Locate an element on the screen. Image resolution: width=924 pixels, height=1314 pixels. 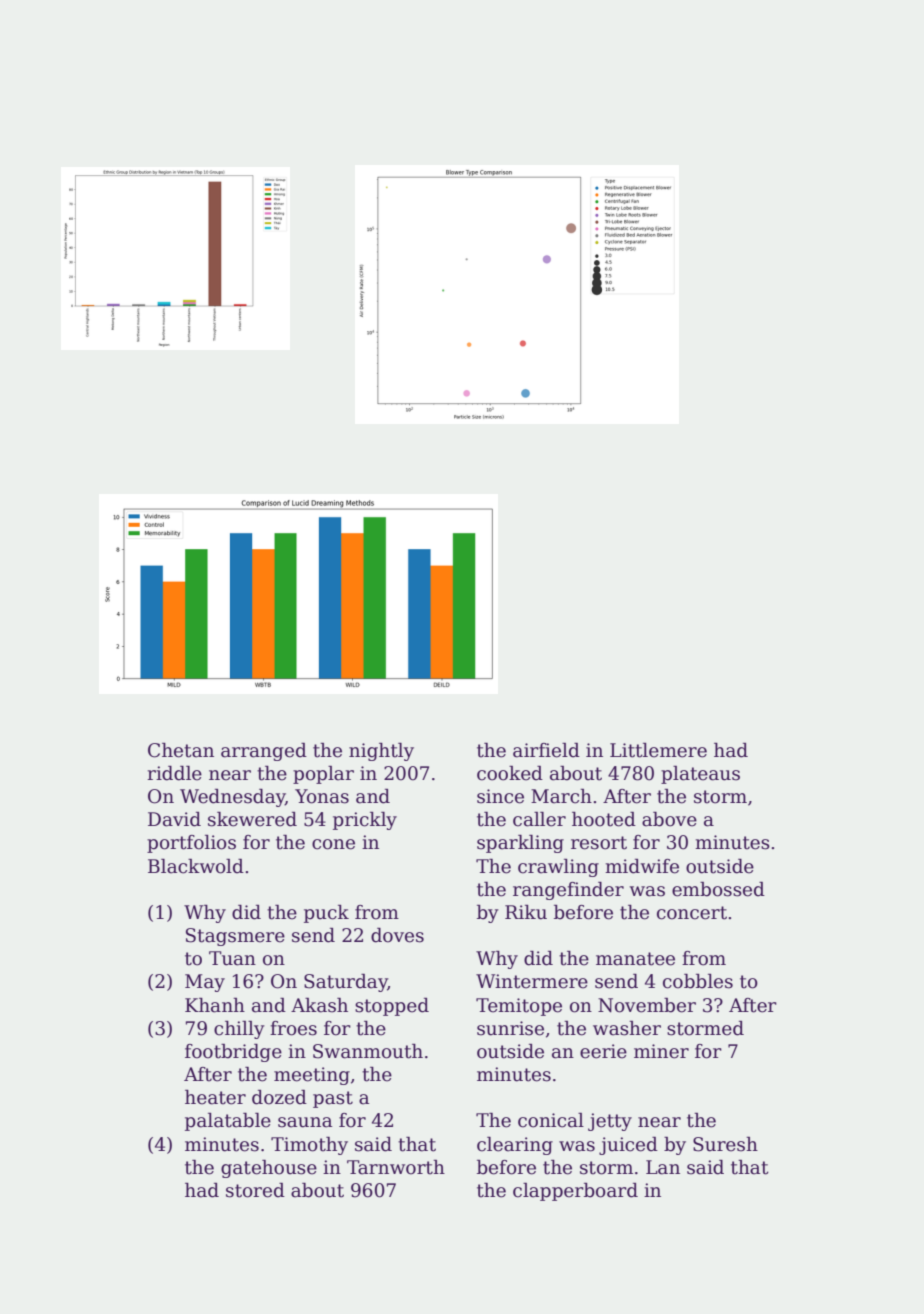
heater is located at coordinates (215, 1097).
